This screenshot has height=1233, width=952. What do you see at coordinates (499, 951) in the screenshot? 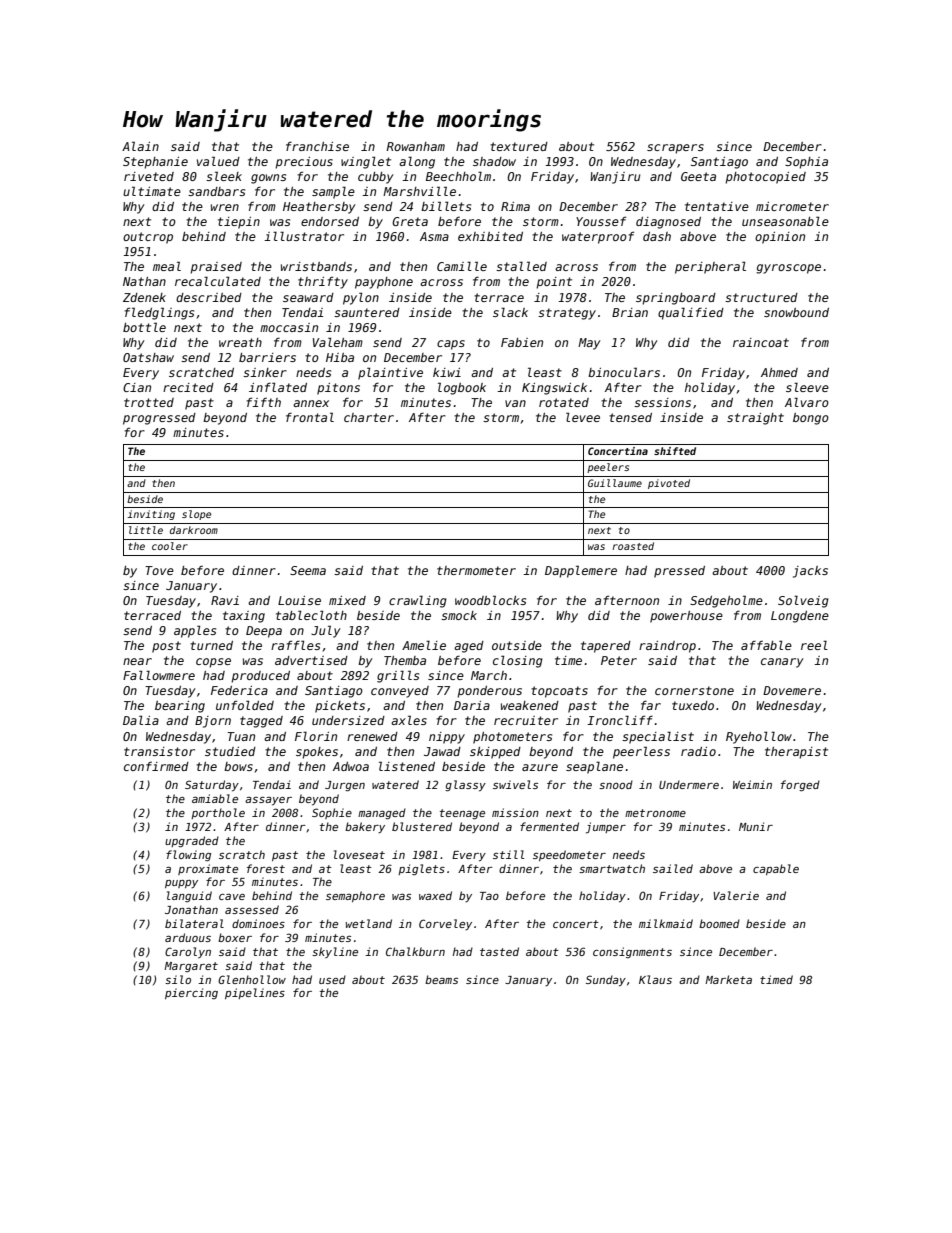
I see `tasted` at bounding box center [499, 951].
